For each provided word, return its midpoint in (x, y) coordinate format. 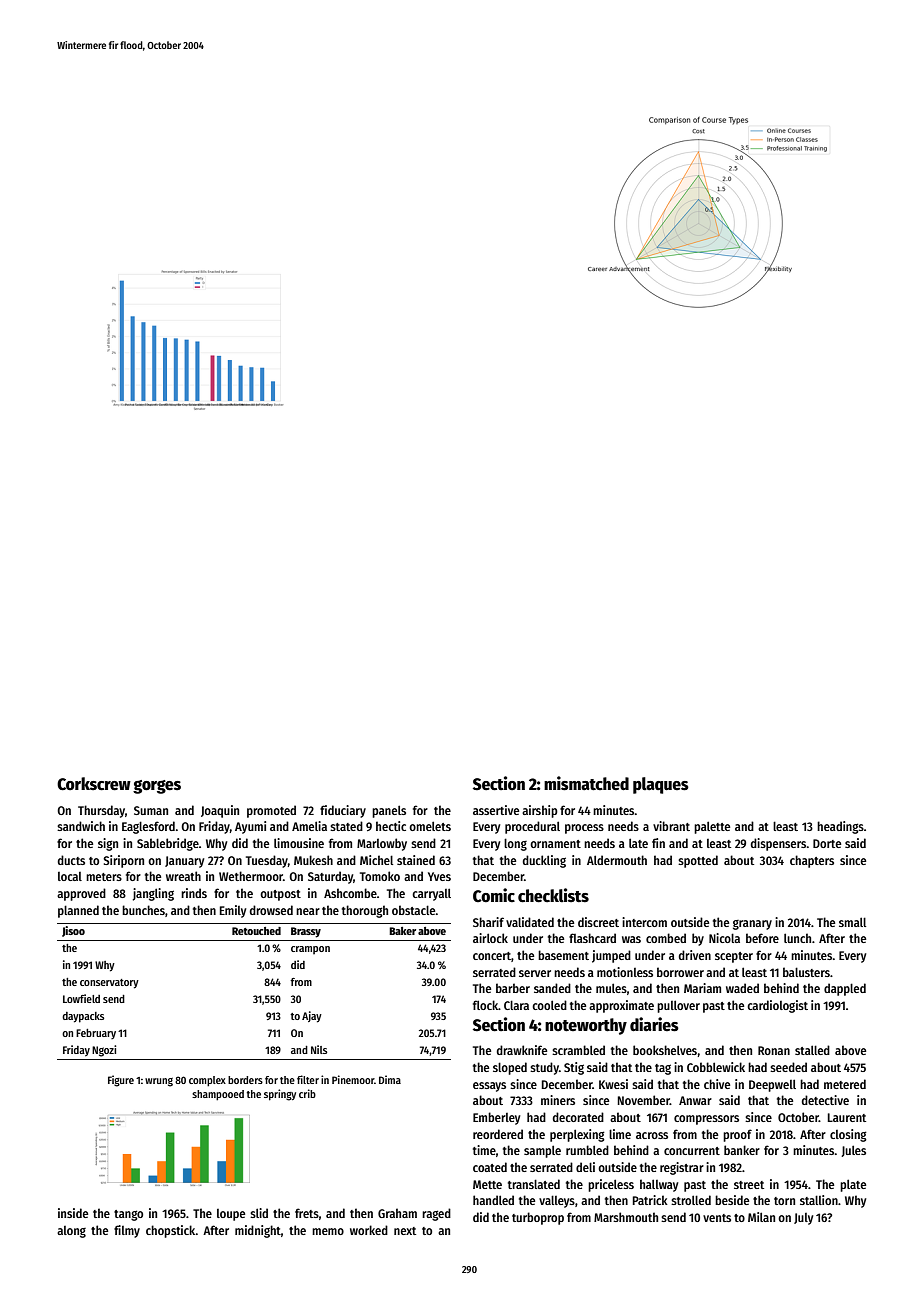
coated (490, 1167)
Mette (487, 1184)
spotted (698, 861)
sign (108, 844)
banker (742, 1150)
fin (658, 843)
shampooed (218, 1095)
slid (259, 1213)
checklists (553, 895)
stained (416, 860)
